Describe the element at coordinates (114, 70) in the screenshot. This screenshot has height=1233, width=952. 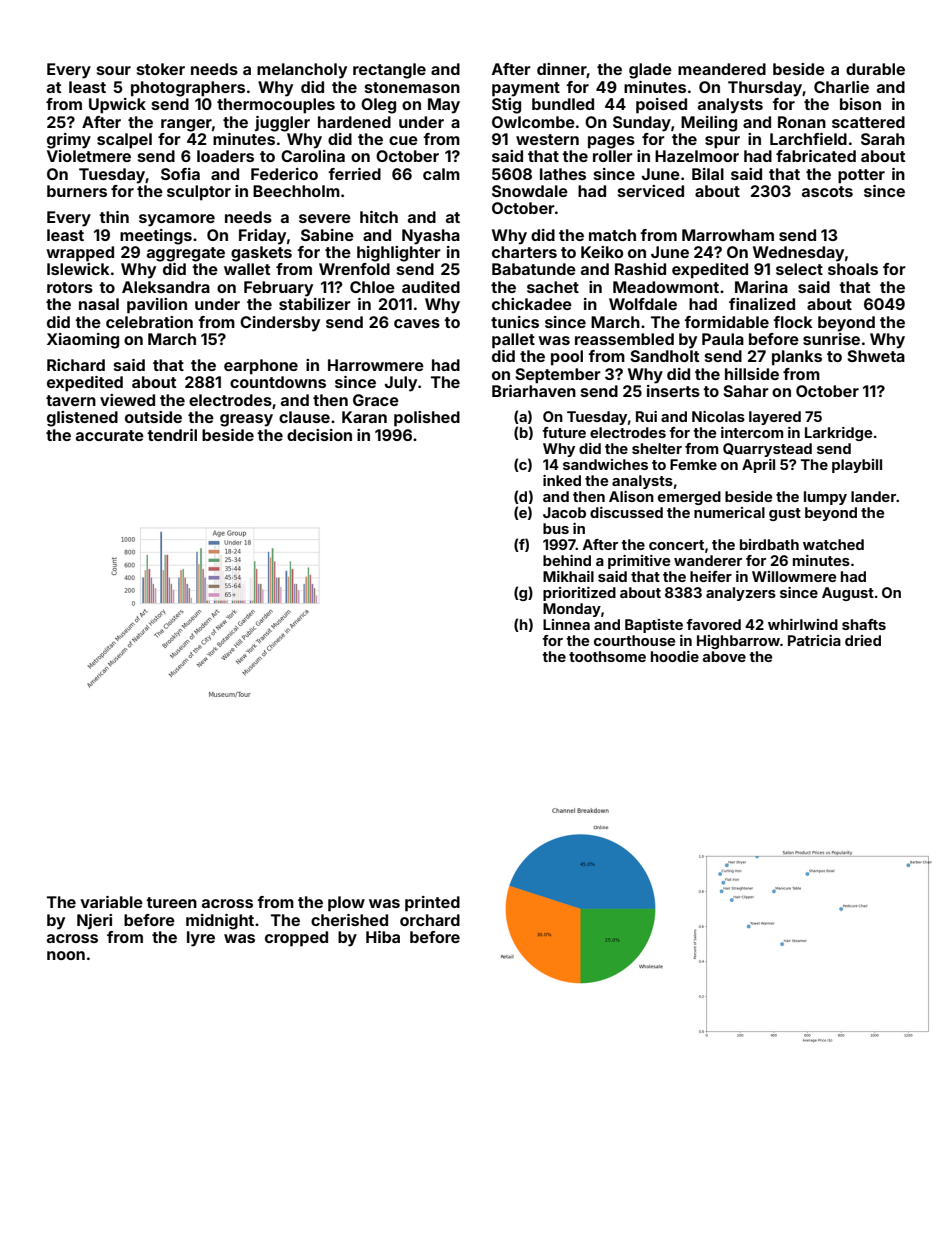
I see `sour` at that location.
